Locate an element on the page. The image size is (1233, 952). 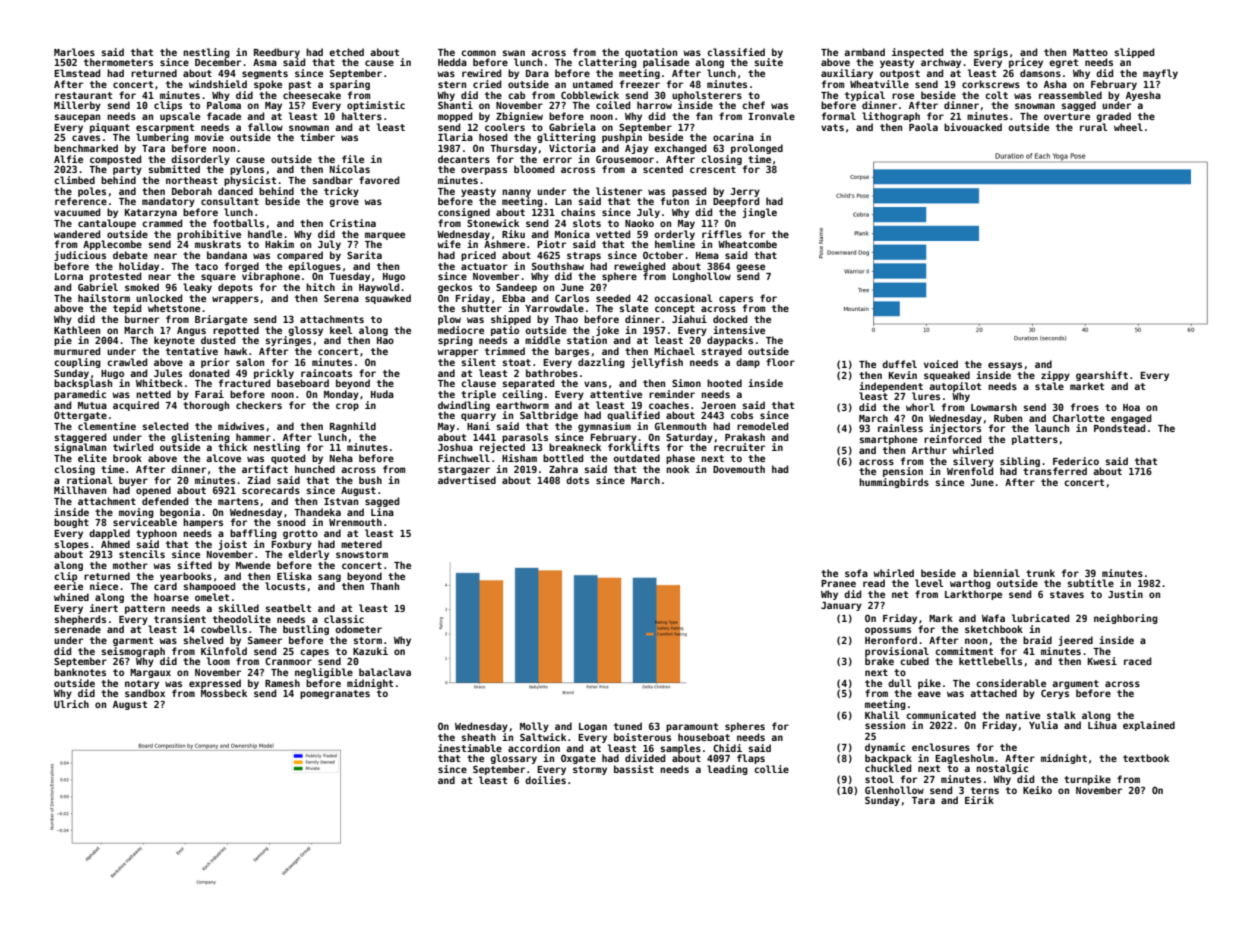
clattering is located at coordinates (607, 63).
